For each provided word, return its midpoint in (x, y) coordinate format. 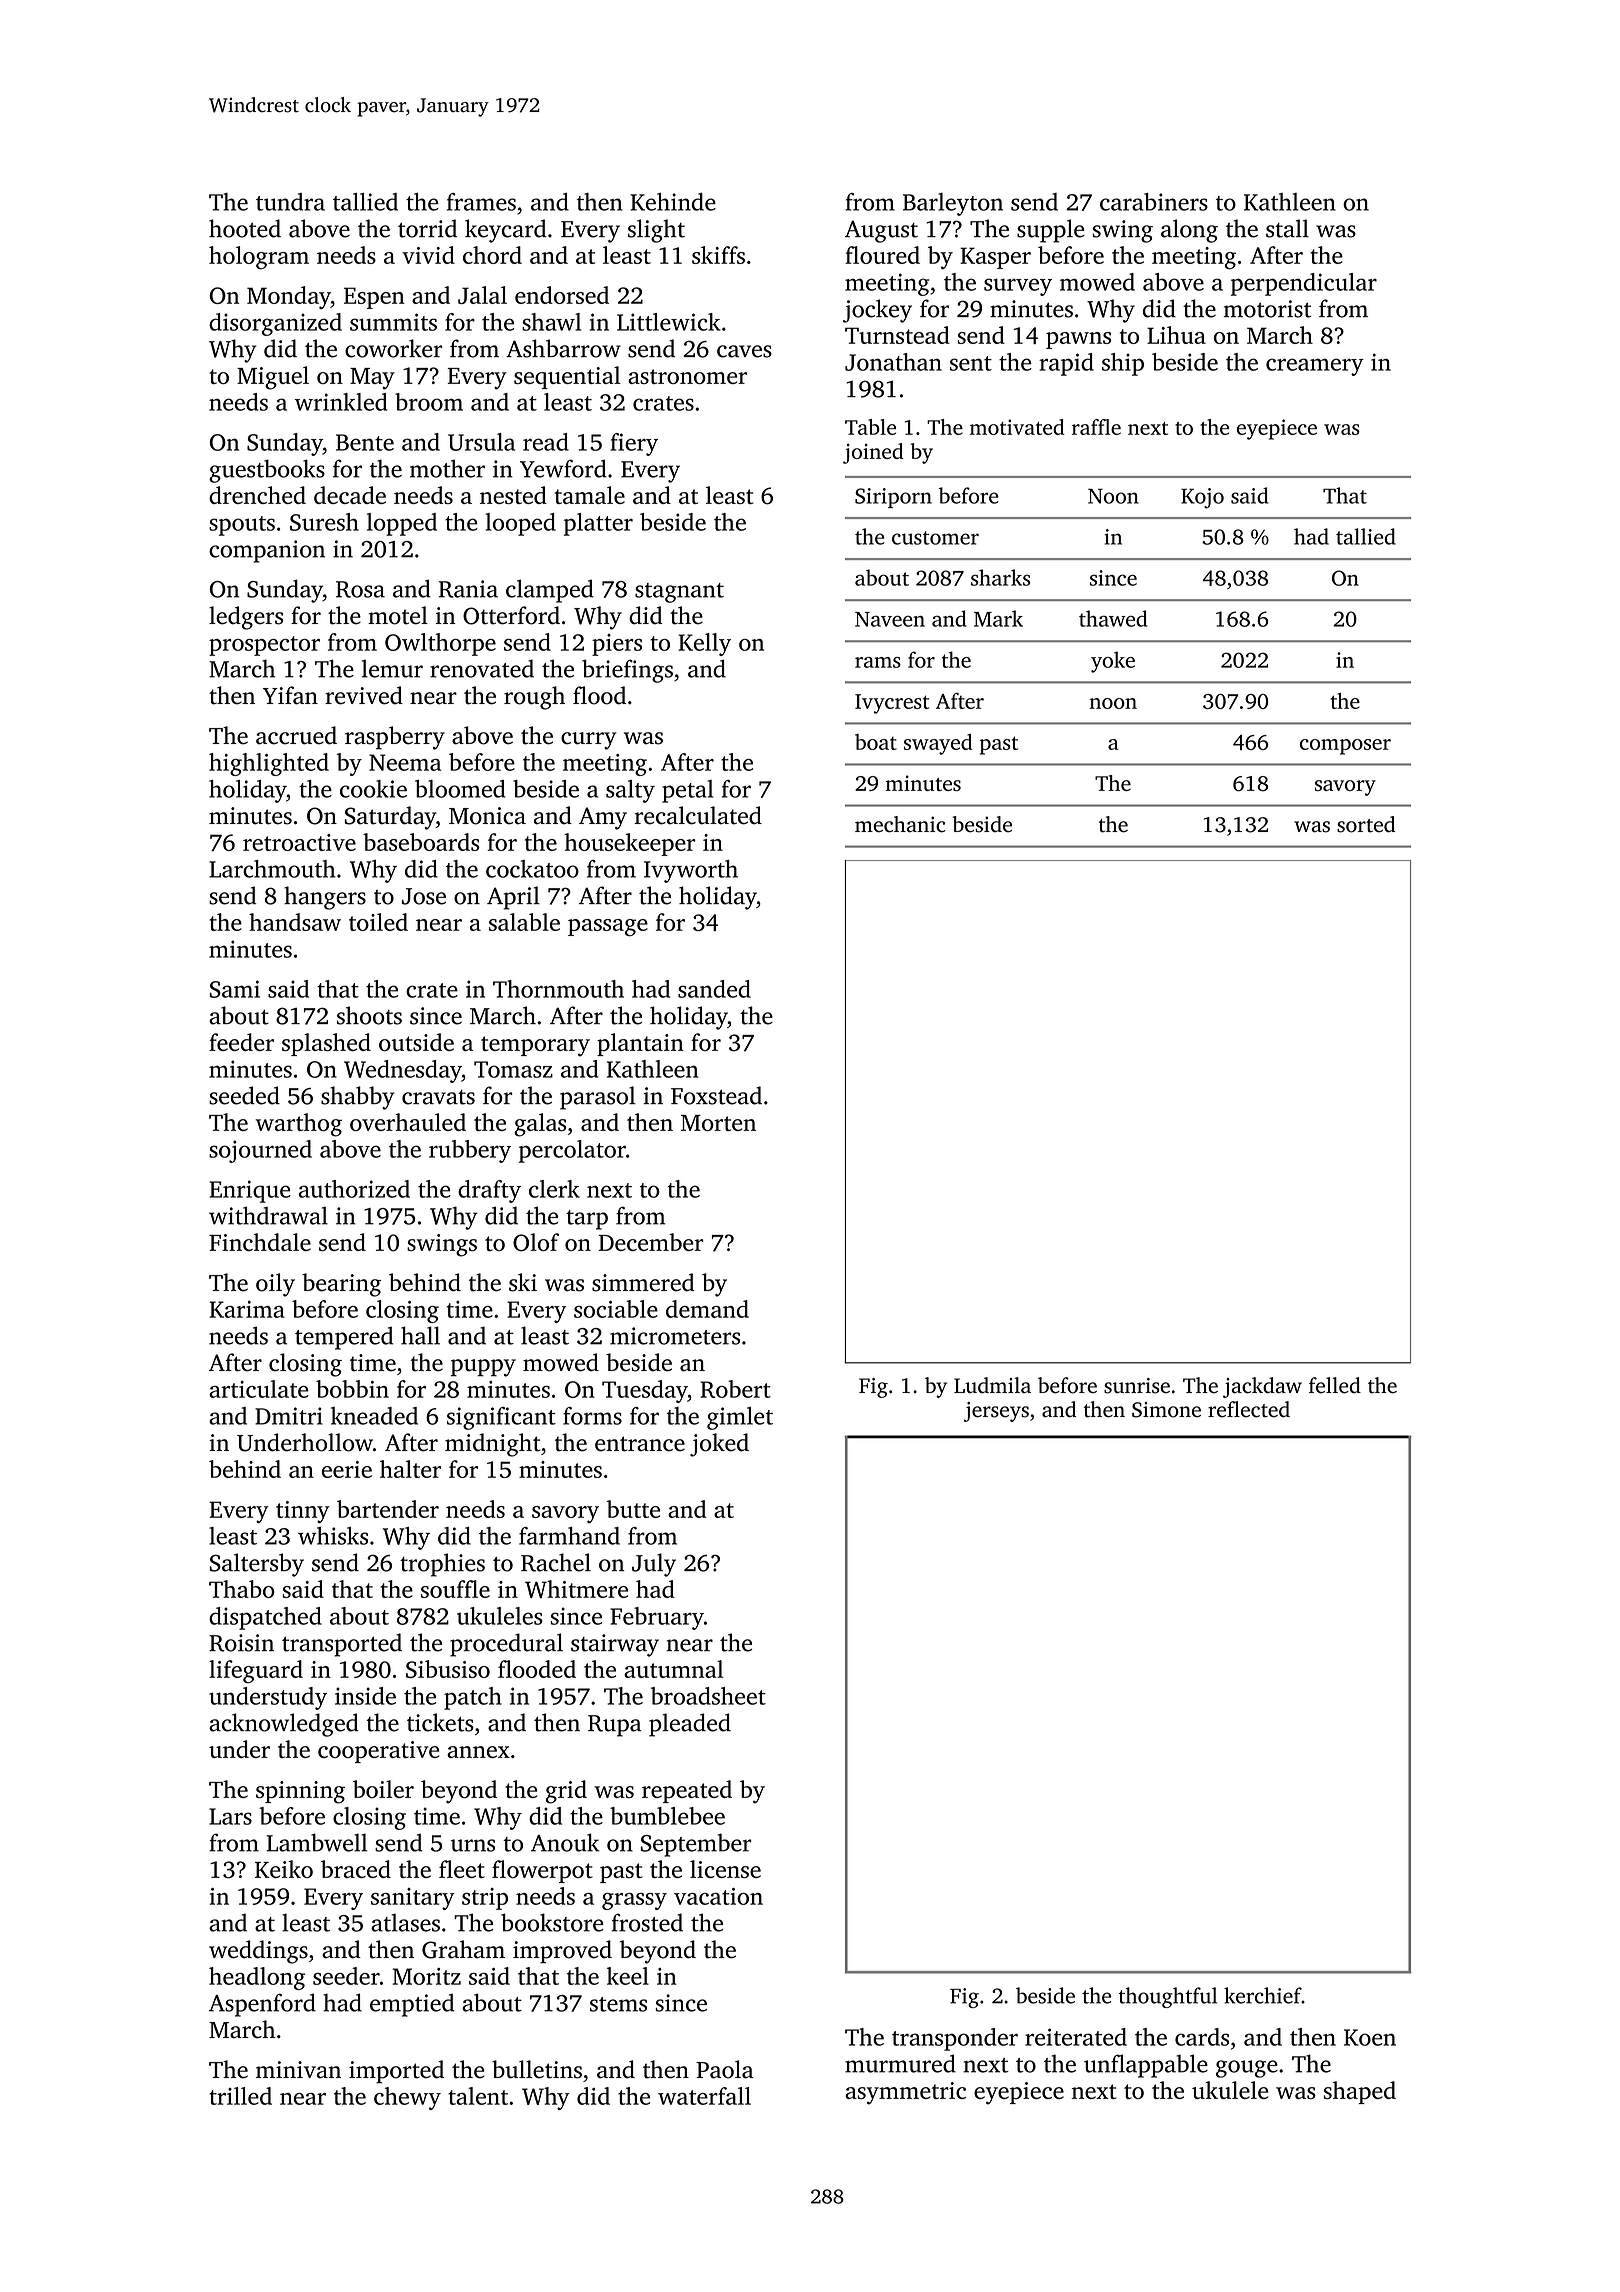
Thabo (242, 1589)
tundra (290, 202)
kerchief (1263, 1995)
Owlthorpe (440, 644)
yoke (1113, 662)
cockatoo (532, 869)
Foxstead (716, 1095)
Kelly (704, 644)
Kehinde (673, 202)
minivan (298, 2070)
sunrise (1137, 1386)
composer (1345, 747)
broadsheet (708, 1696)
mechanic (900, 824)
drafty (489, 1191)
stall (1287, 228)
